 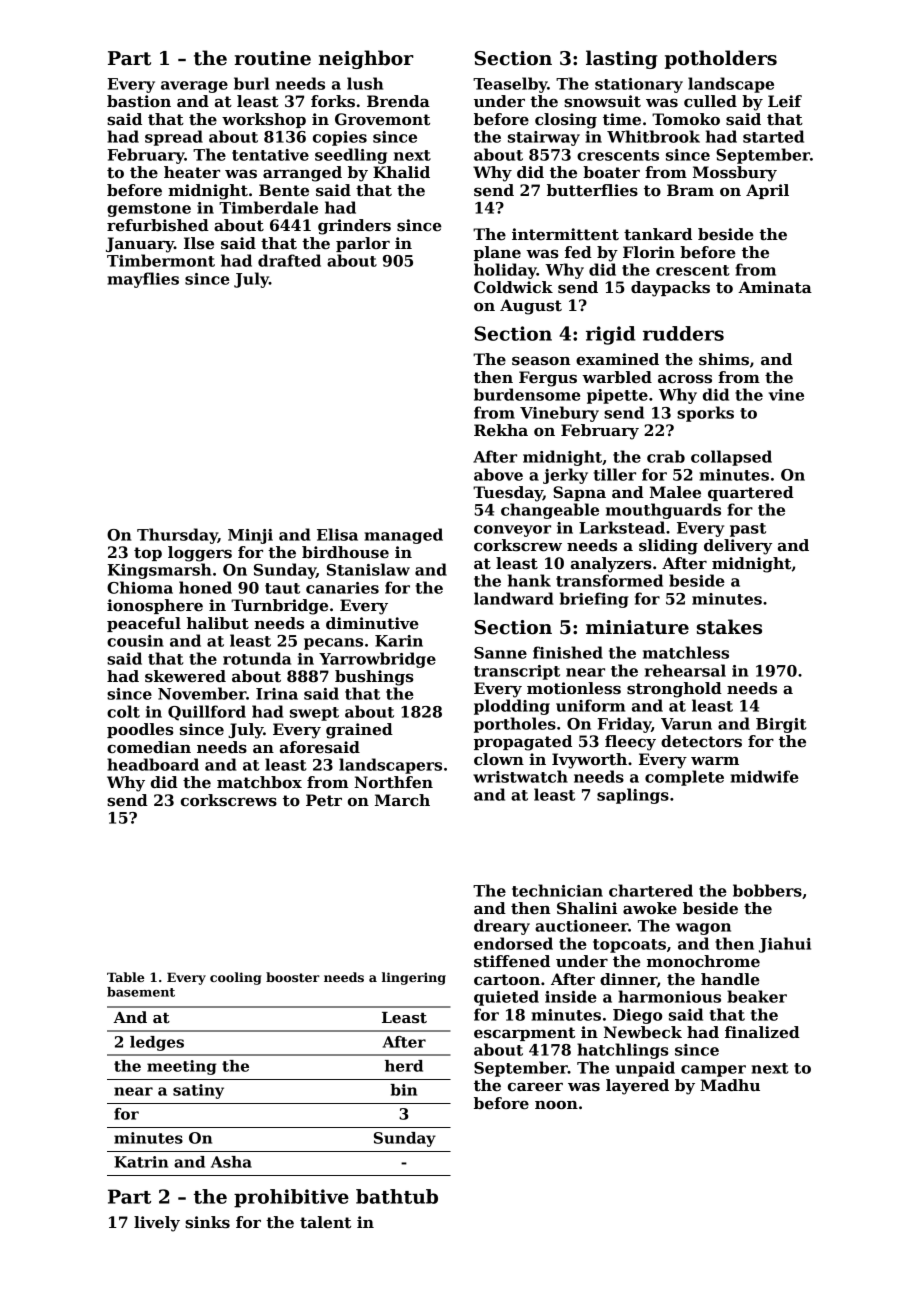 I want to click on noon, so click(x=556, y=1104).
